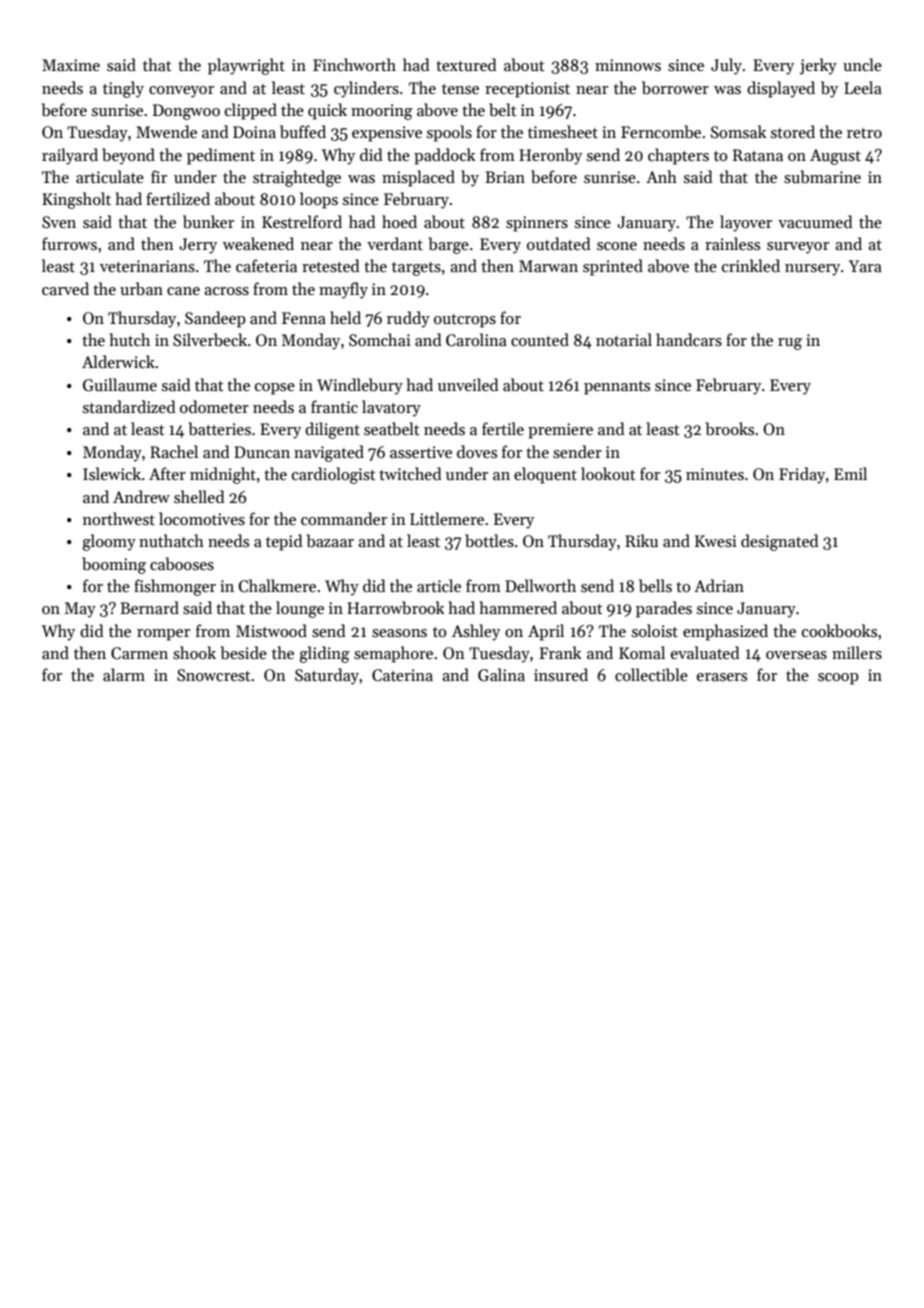  What do you see at coordinates (439, 585) in the screenshot?
I see `article` at bounding box center [439, 585].
